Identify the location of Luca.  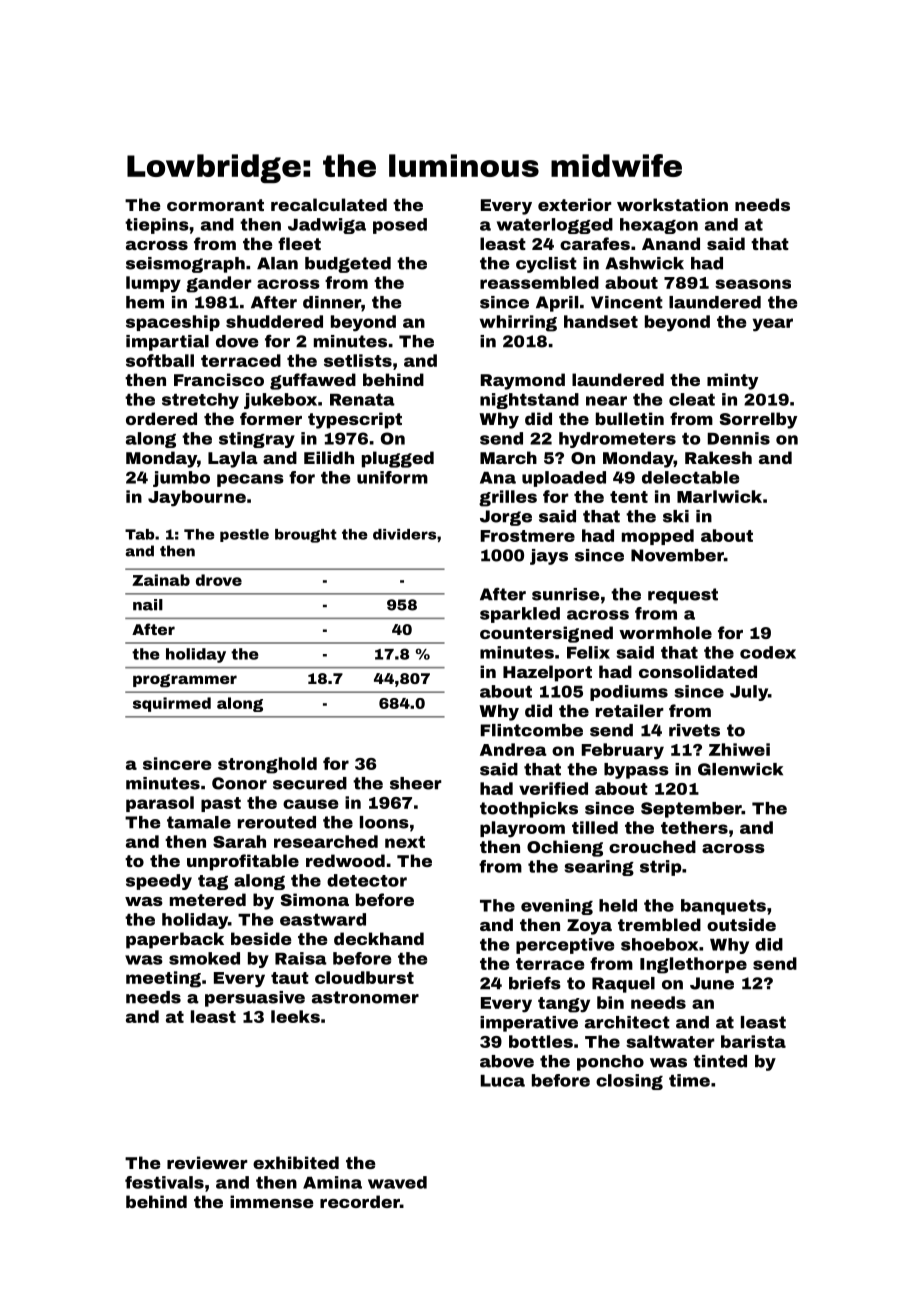
(503, 1081).
